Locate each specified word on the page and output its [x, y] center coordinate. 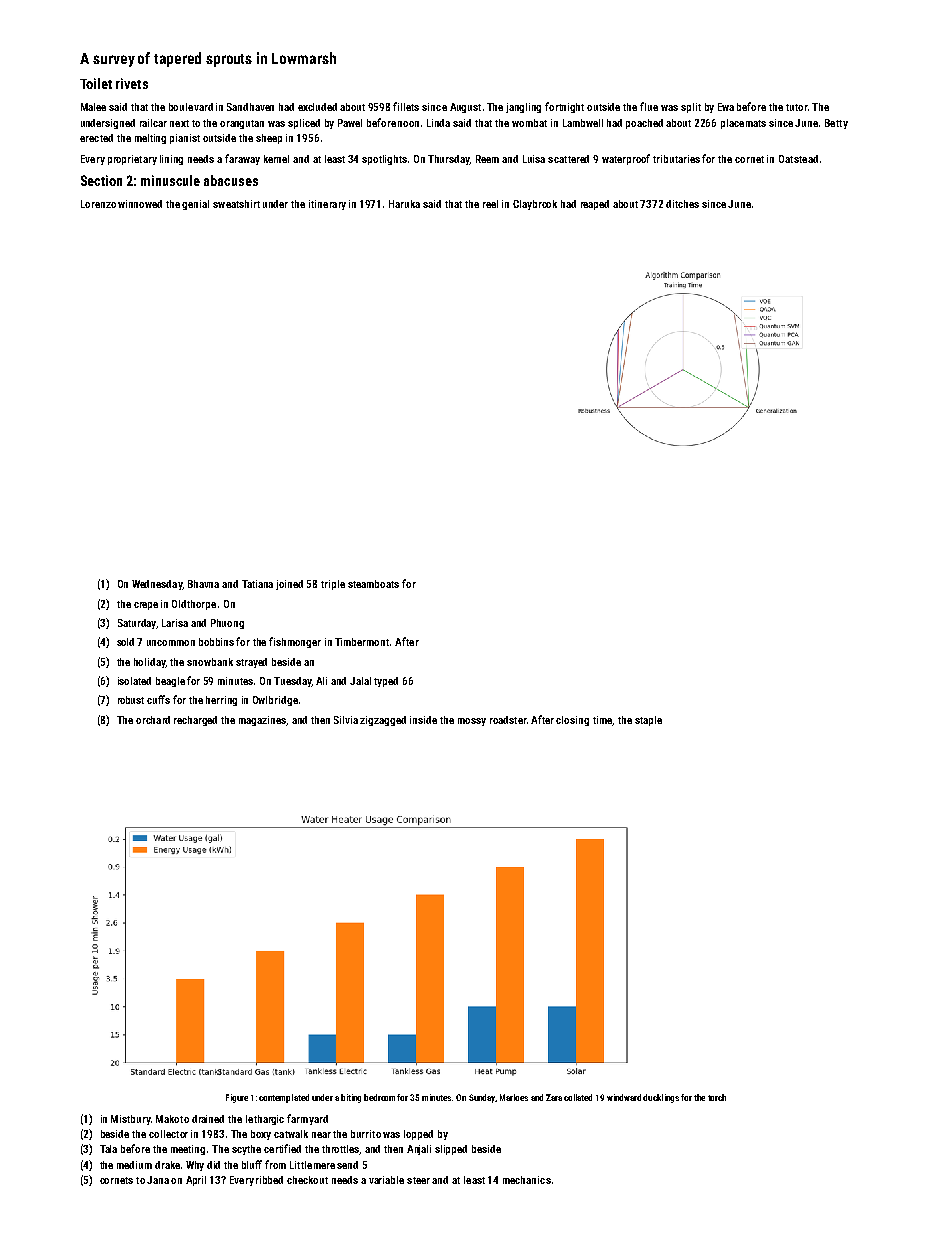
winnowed [140, 204]
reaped [595, 205]
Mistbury [130, 1120]
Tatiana [257, 584]
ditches [682, 204]
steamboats [373, 584]
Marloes [514, 1097]
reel [490, 204]
